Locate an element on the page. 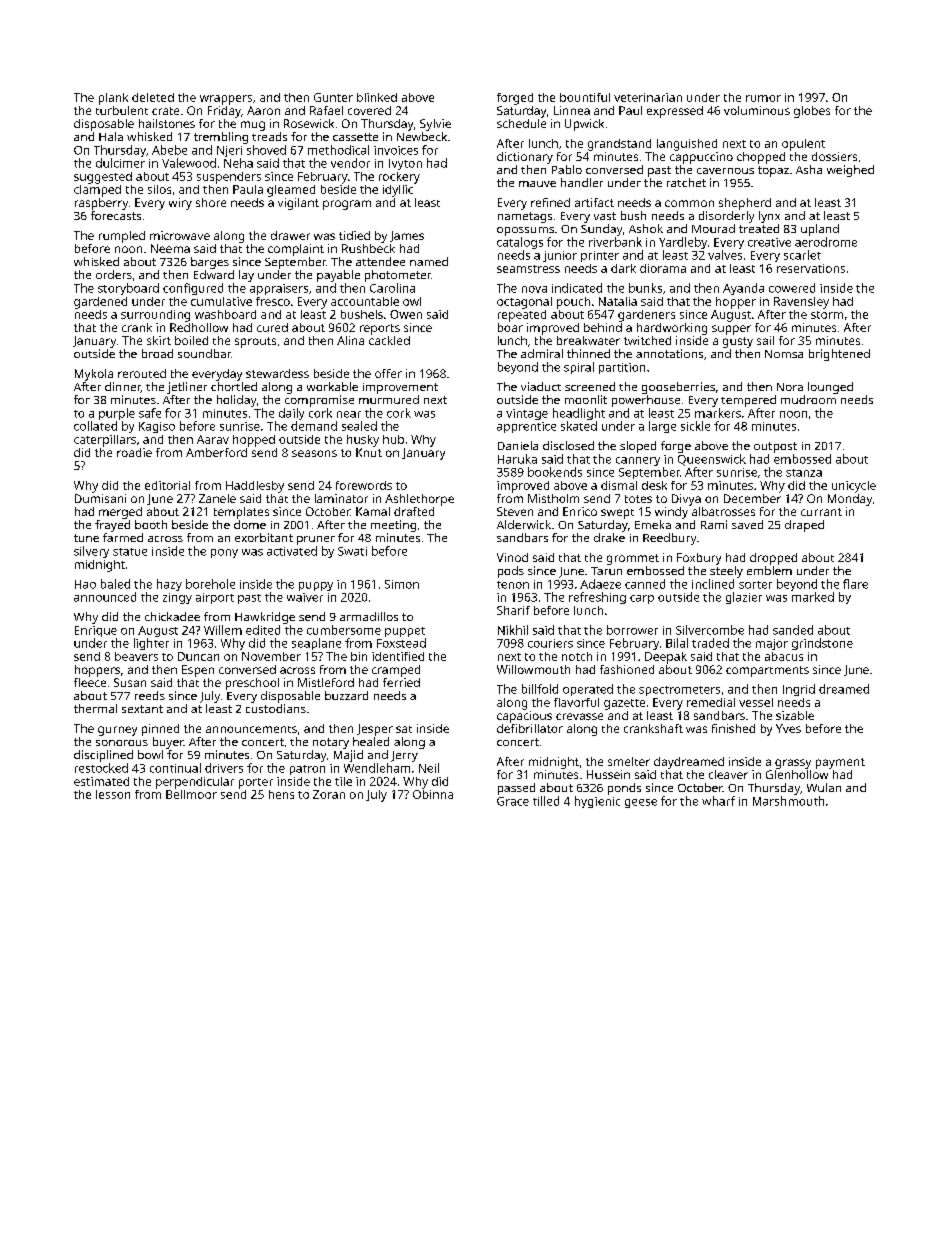 This document has width=952, height=1233. editorial is located at coordinates (167, 485).
